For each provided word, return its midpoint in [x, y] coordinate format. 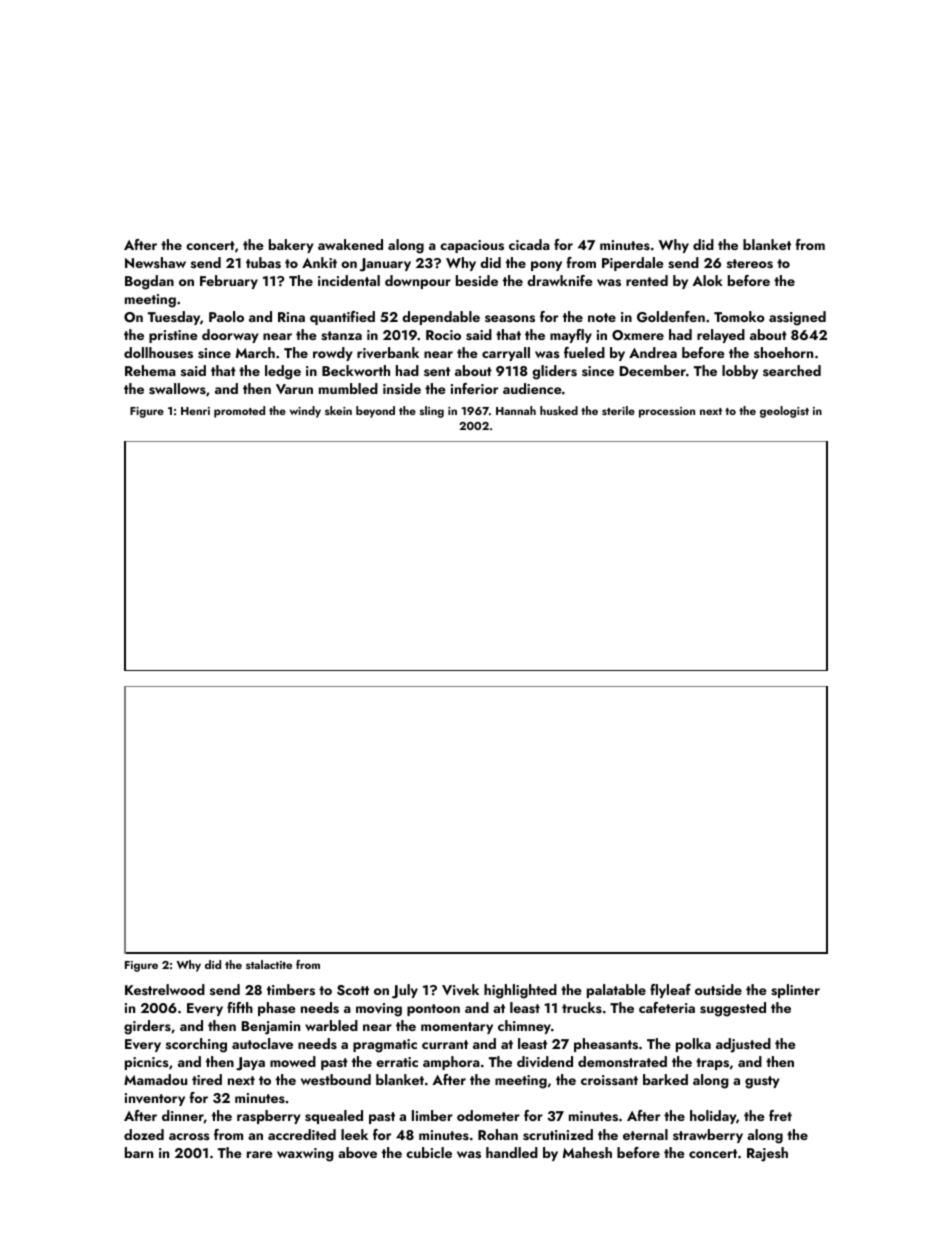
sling [432, 412]
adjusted [743, 1045]
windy [305, 412]
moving [379, 1010]
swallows [177, 389]
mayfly [571, 336]
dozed [144, 1134]
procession [667, 412]
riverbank [388, 352]
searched [792, 370]
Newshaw [155, 262]
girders [147, 1027]
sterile [618, 410]
